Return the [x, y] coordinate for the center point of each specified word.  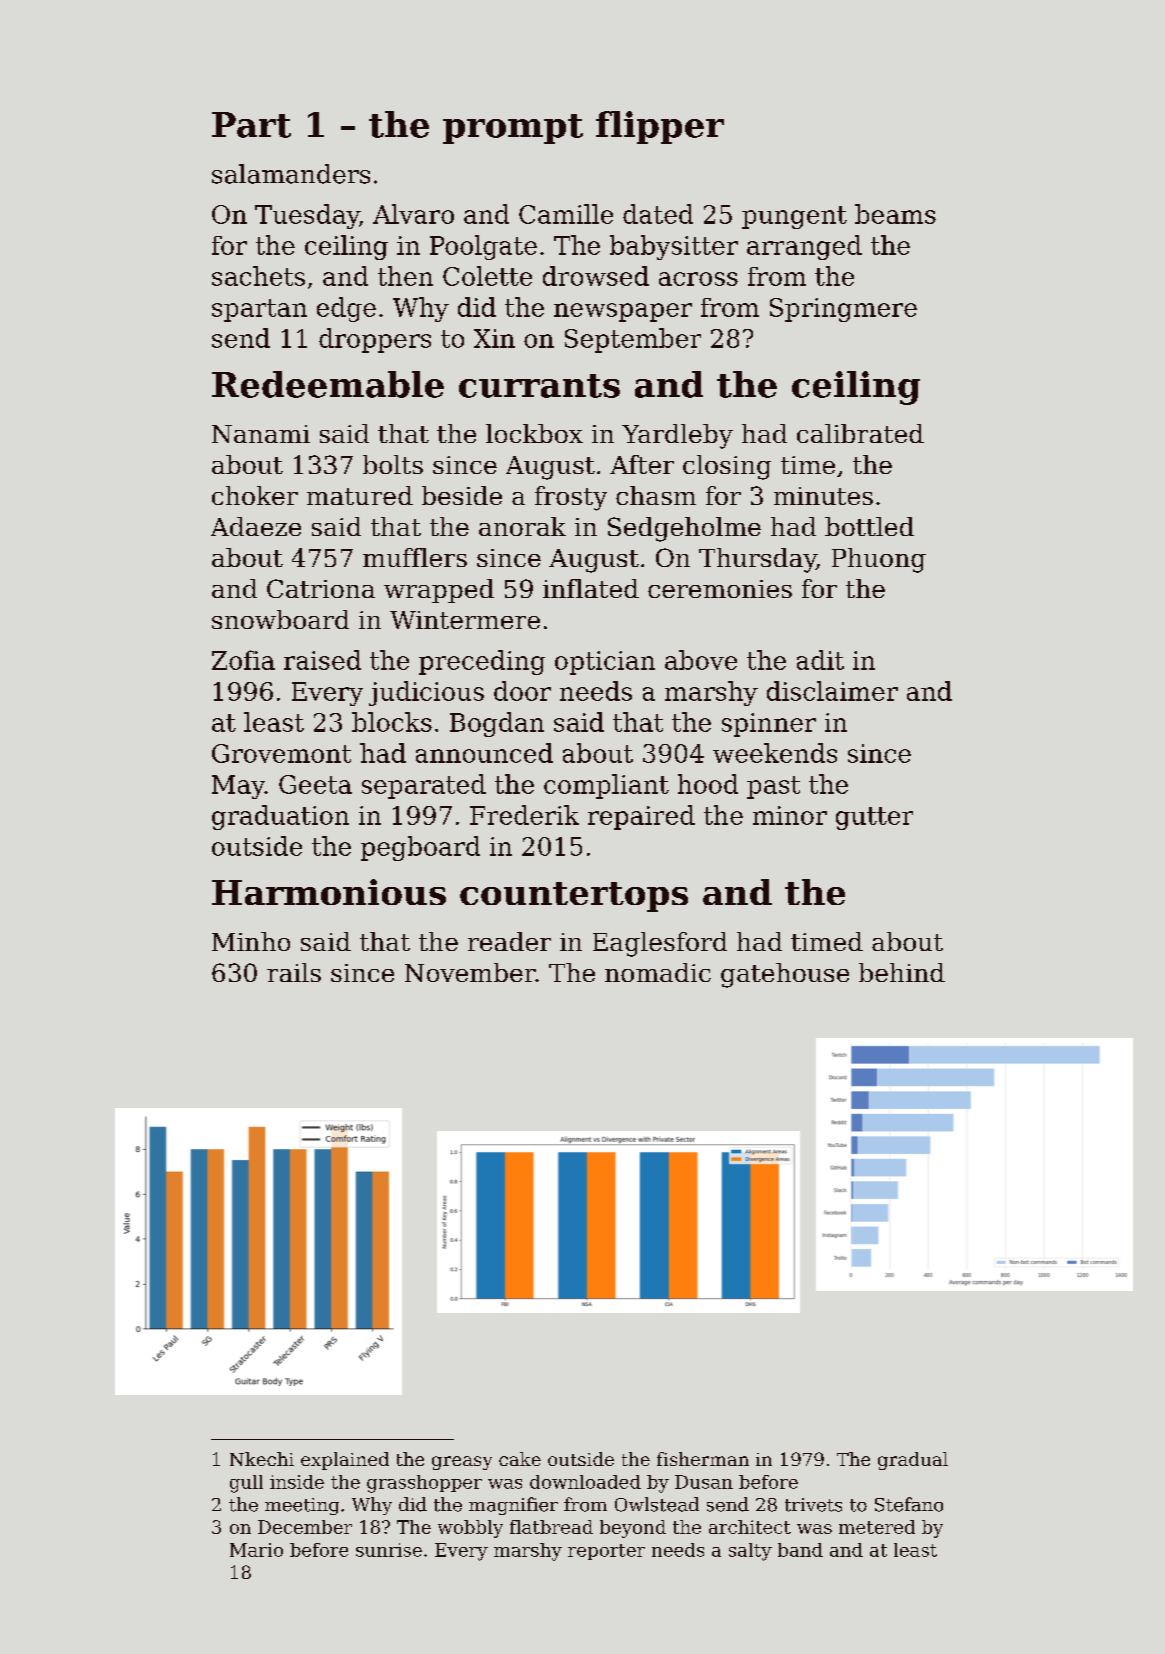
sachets [258, 276]
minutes [823, 496]
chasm [656, 495]
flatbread [551, 1527]
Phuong [879, 560]
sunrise [389, 1550]
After [642, 464]
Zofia [243, 660]
